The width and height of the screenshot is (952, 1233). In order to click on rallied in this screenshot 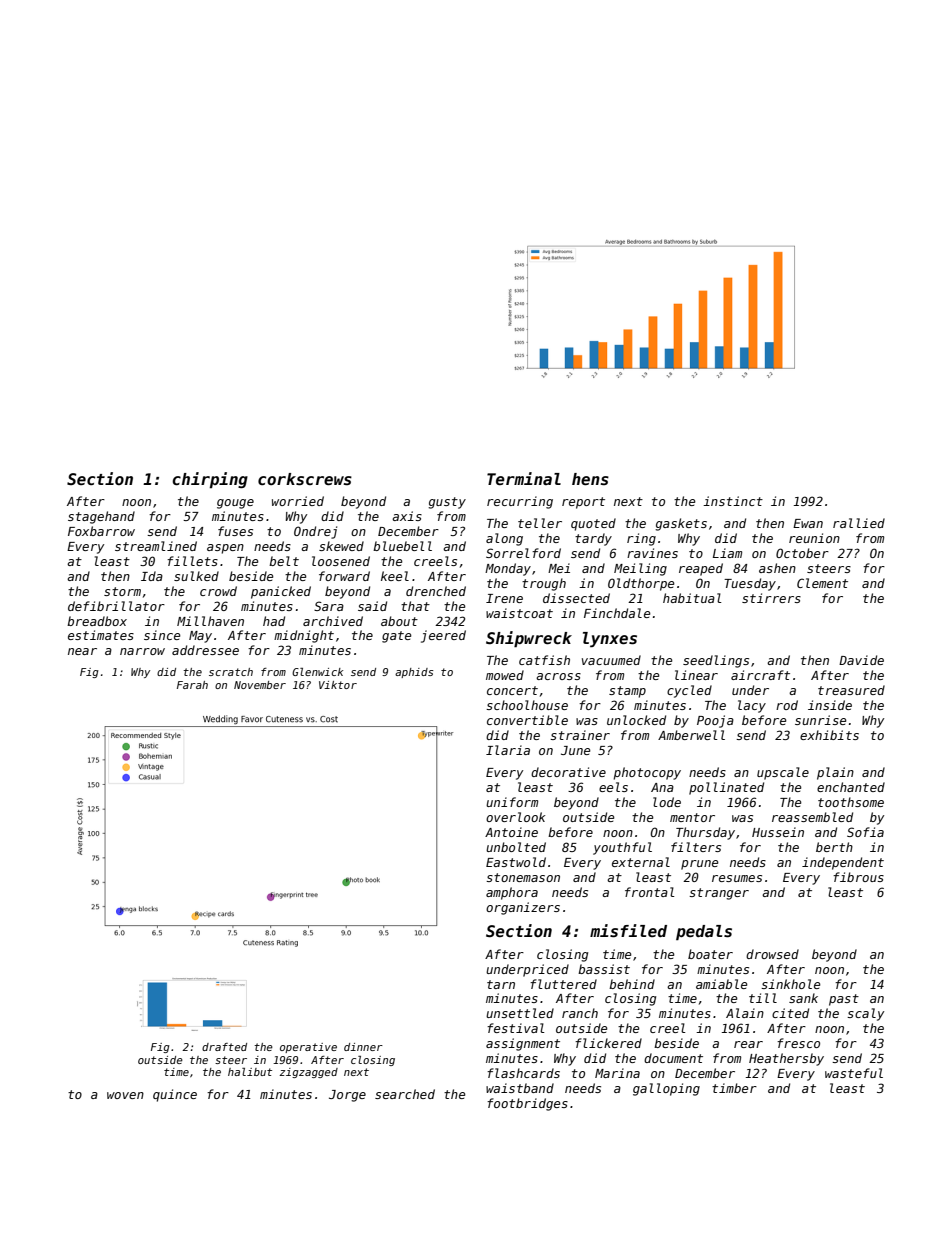, I will do `click(859, 523)`.
